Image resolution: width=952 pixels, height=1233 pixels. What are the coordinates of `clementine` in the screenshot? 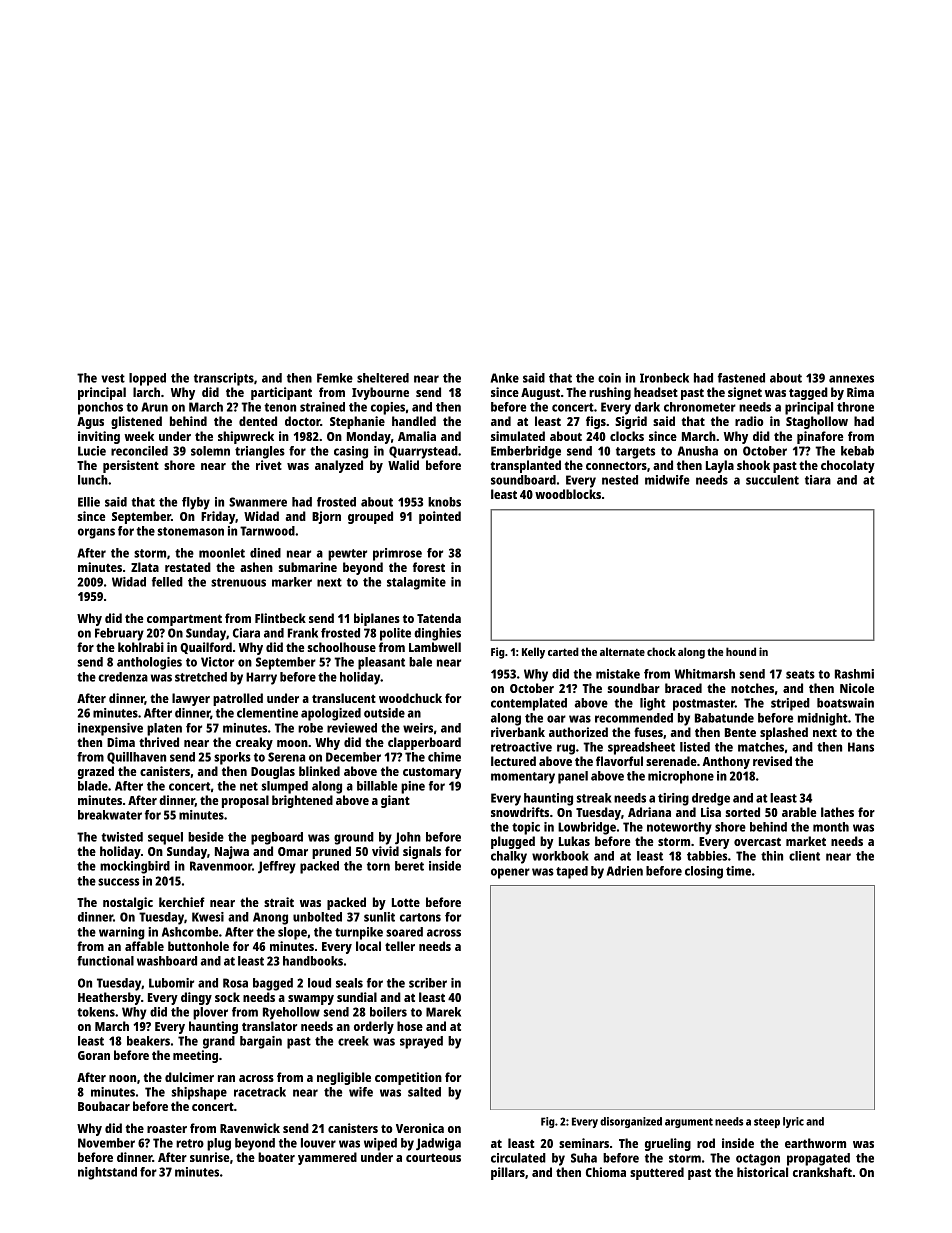 It's located at (267, 713).
